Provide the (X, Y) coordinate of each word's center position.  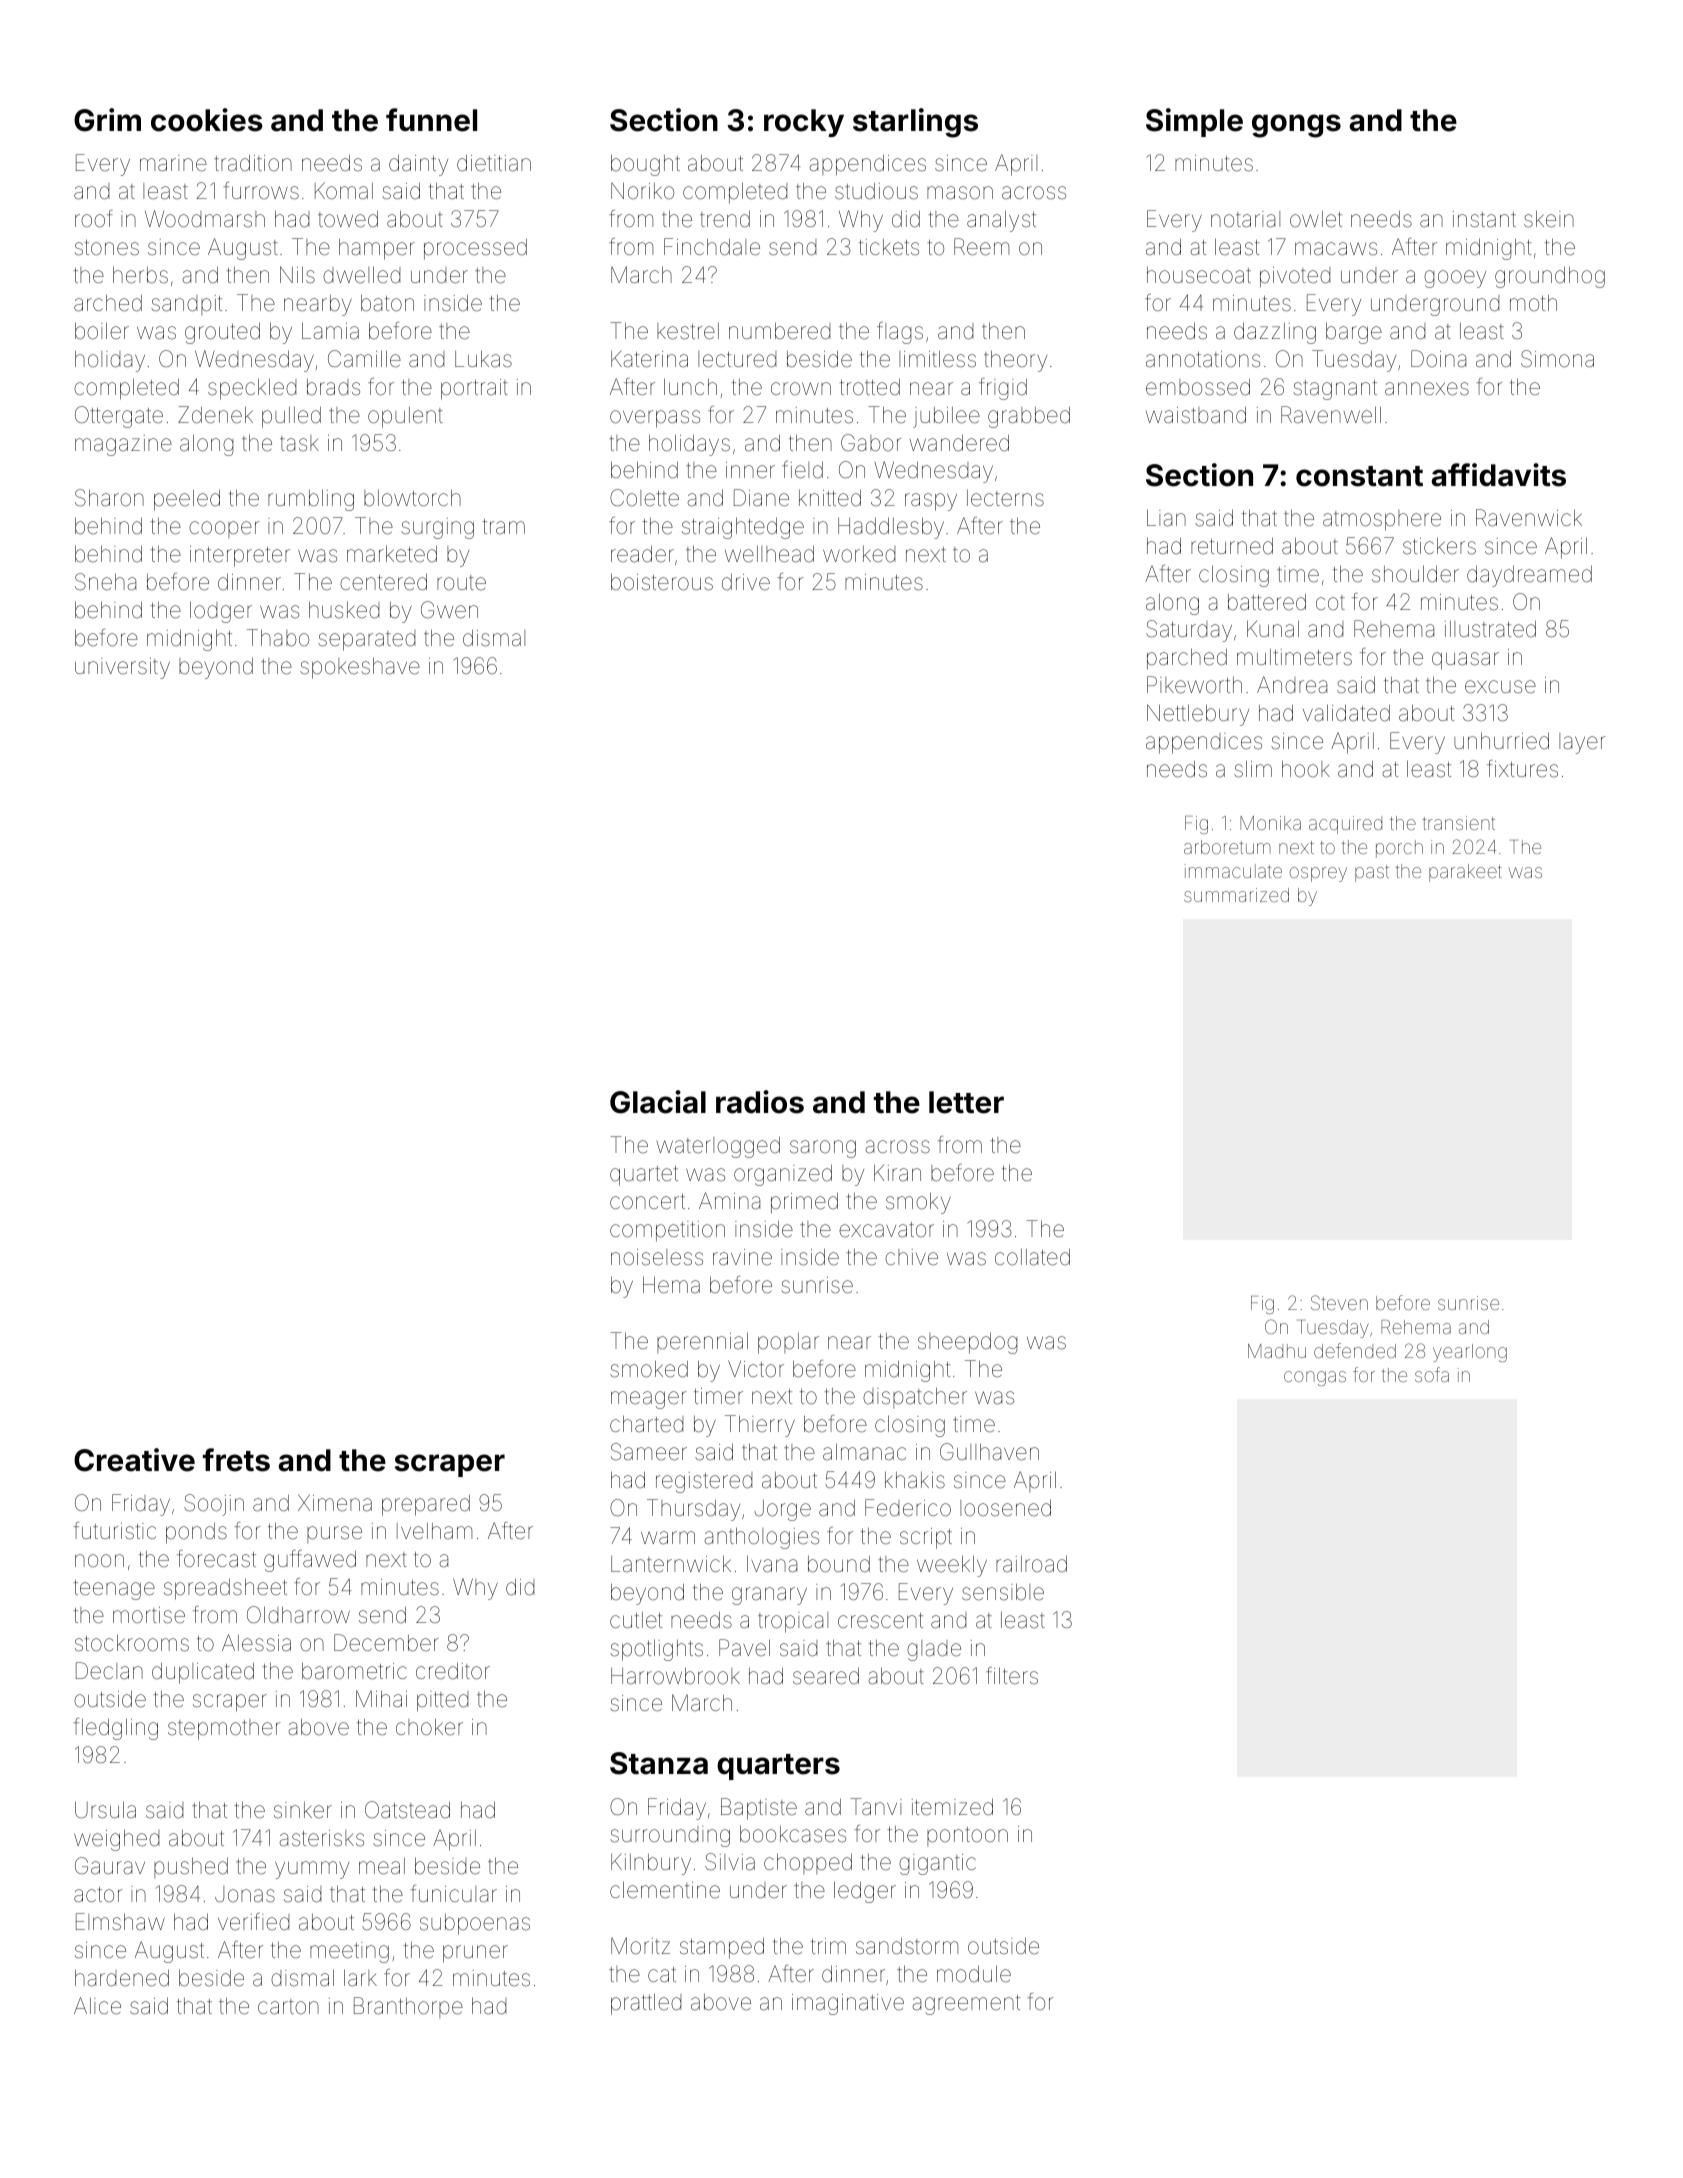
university (122, 668)
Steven (1339, 1302)
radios (760, 1102)
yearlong (1470, 1353)
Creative (134, 1460)
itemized (952, 1807)
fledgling (115, 1729)
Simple (1194, 122)
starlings (915, 123)
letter (966, 1102)
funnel (431, 120)
